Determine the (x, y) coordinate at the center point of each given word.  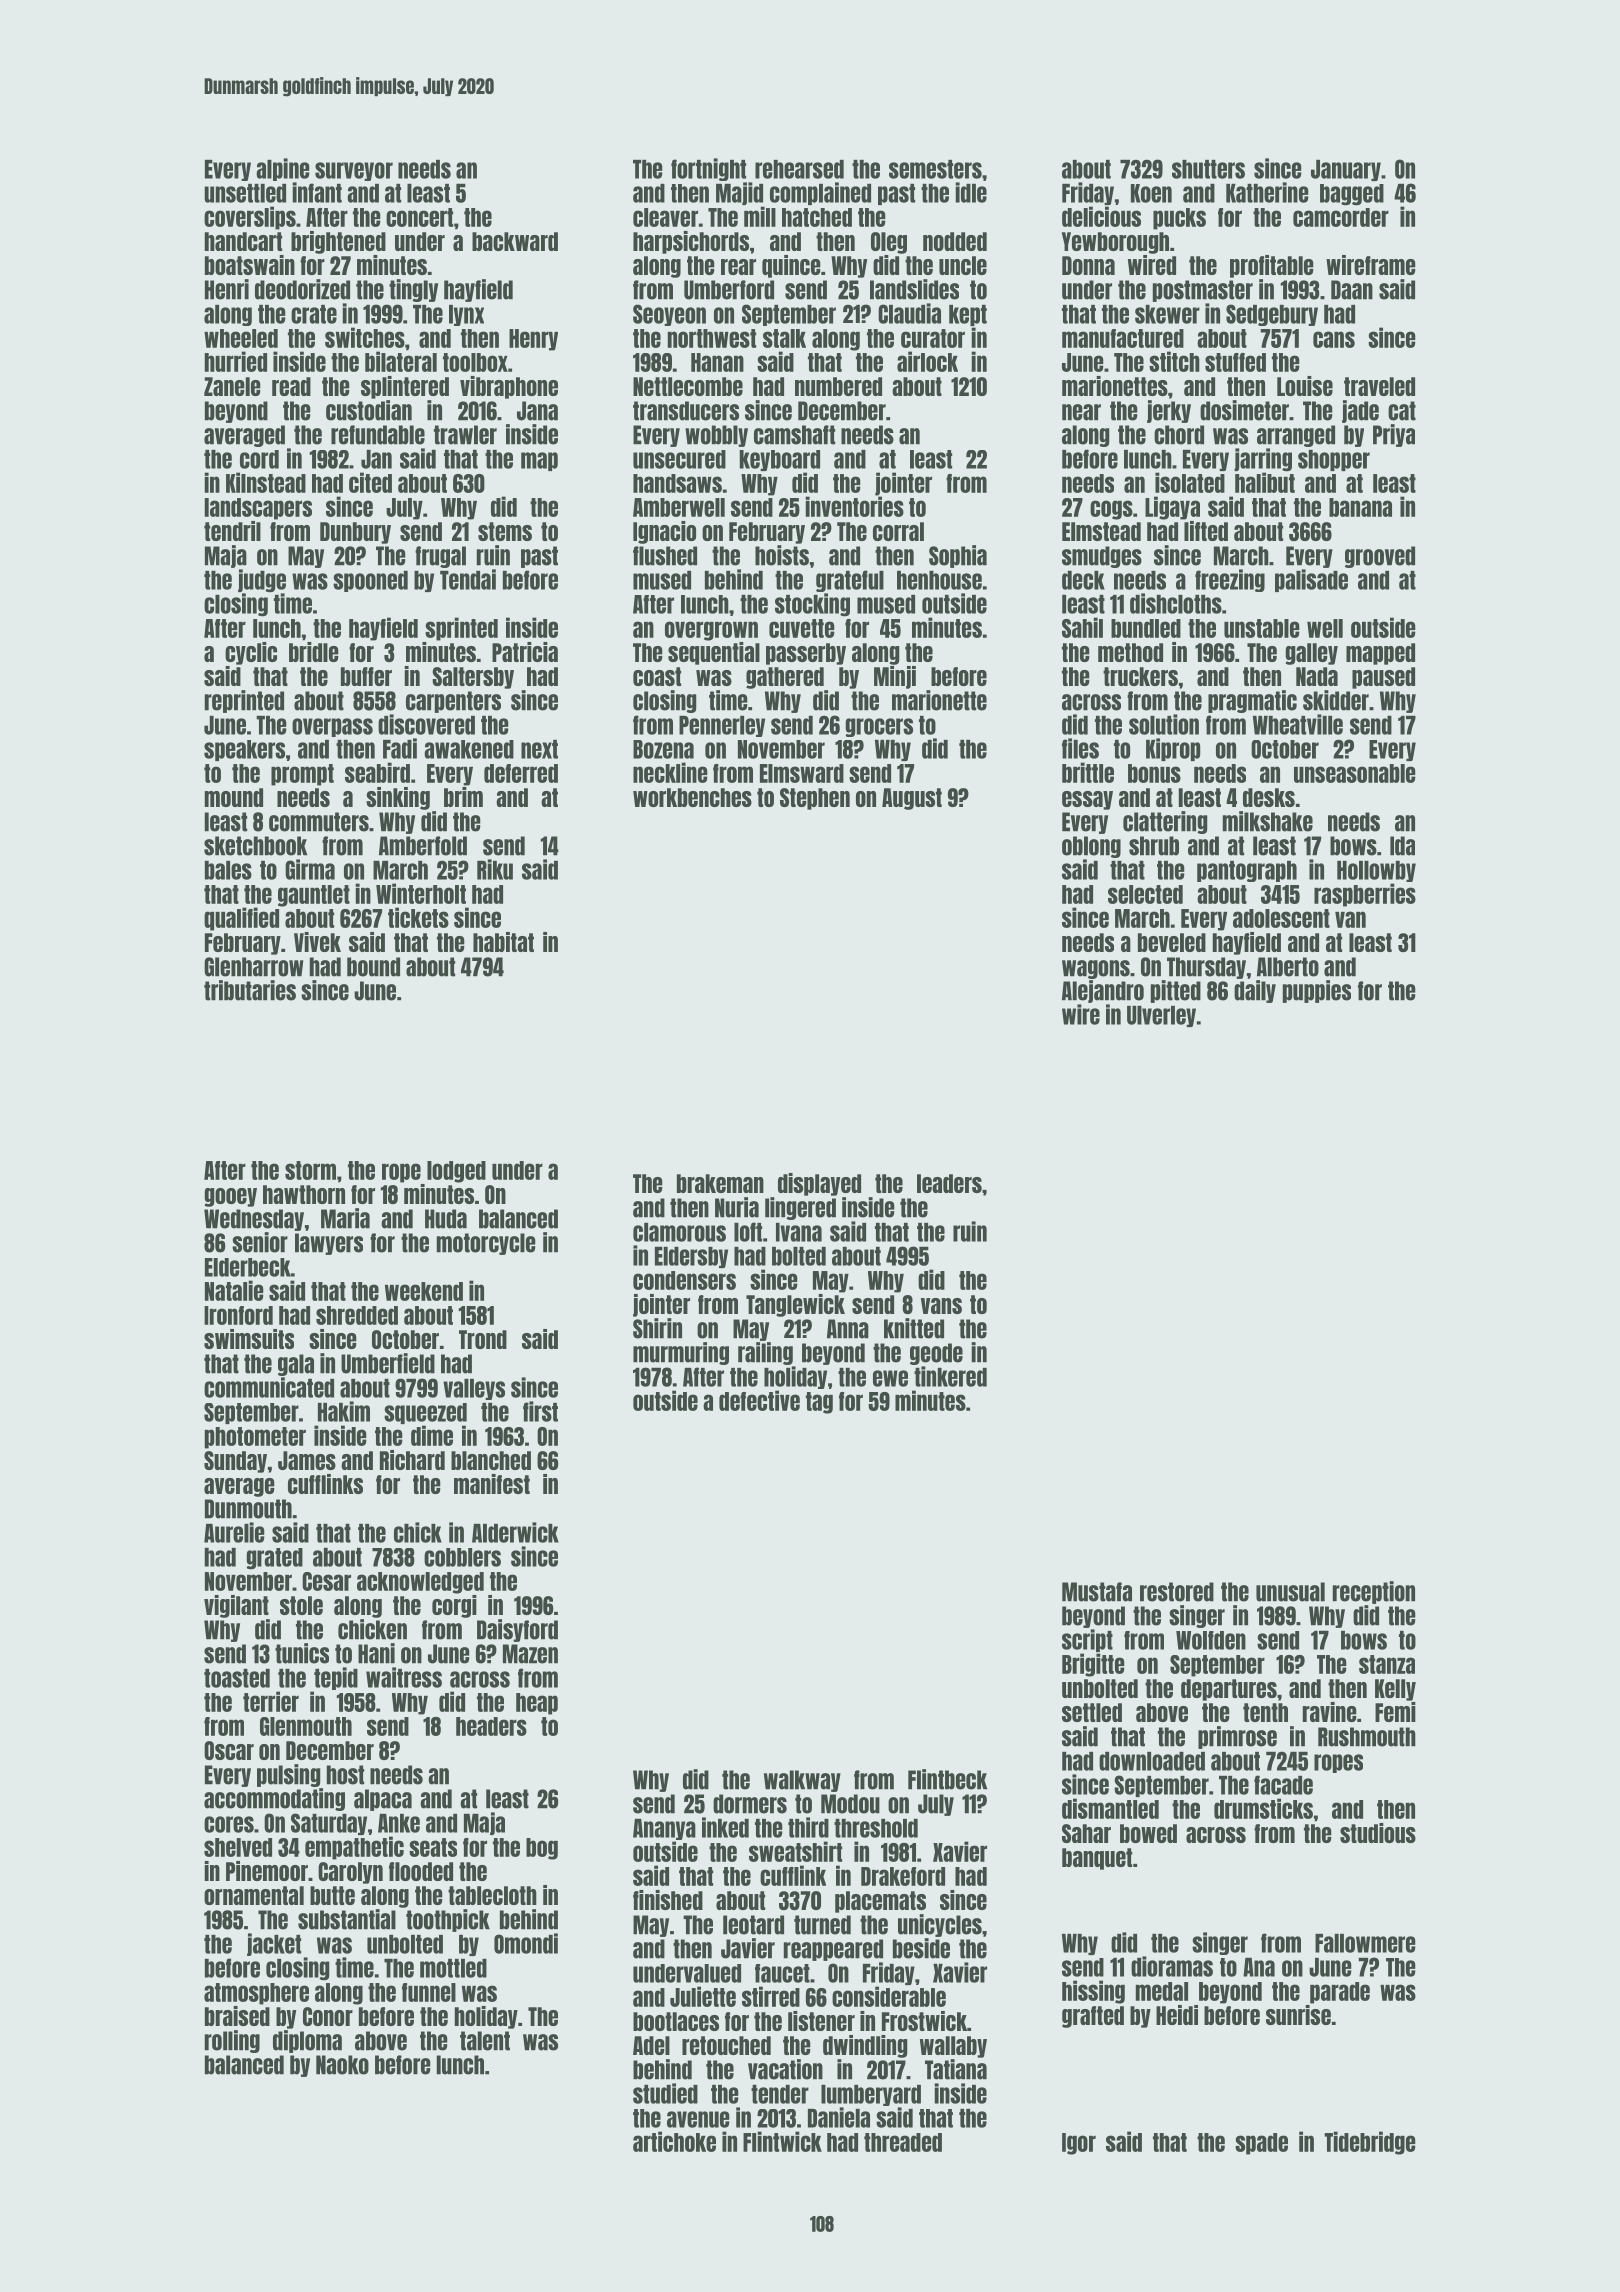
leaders (949, 1183)
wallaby (953, 2047)
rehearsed (799, 169)
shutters (1208, 169)
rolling (232, 2041)
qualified (241, 919)
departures (1229, 1690)
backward (515, 241)
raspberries (1365, 895)
